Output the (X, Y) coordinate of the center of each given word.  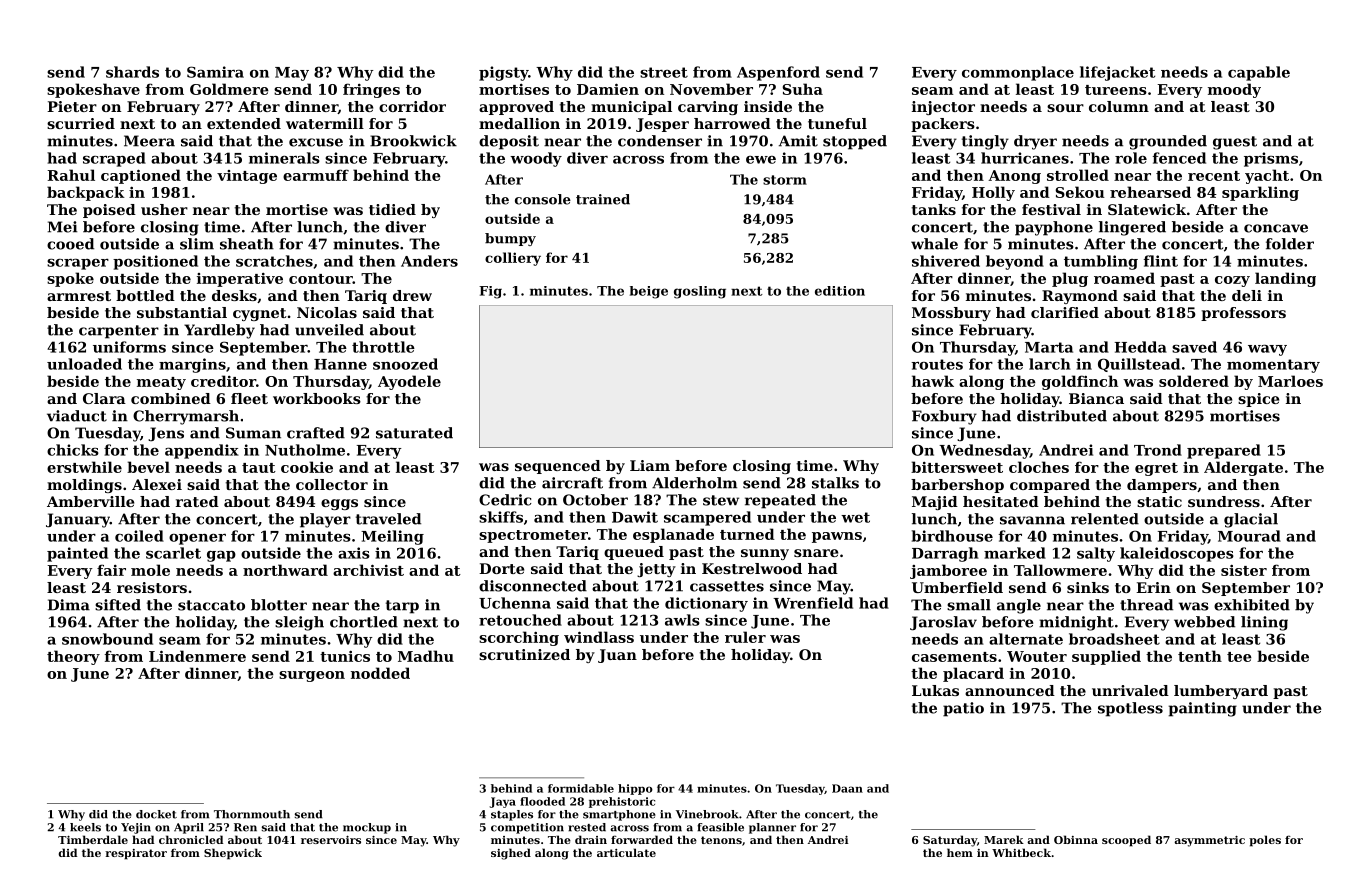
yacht (1267, 176)
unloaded (84, 364)
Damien (608, 89)
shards (132, 72)
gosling (700, 292)
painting (1203, 709)
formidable (581, 788)
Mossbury (951, 314)
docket (156, 814)
